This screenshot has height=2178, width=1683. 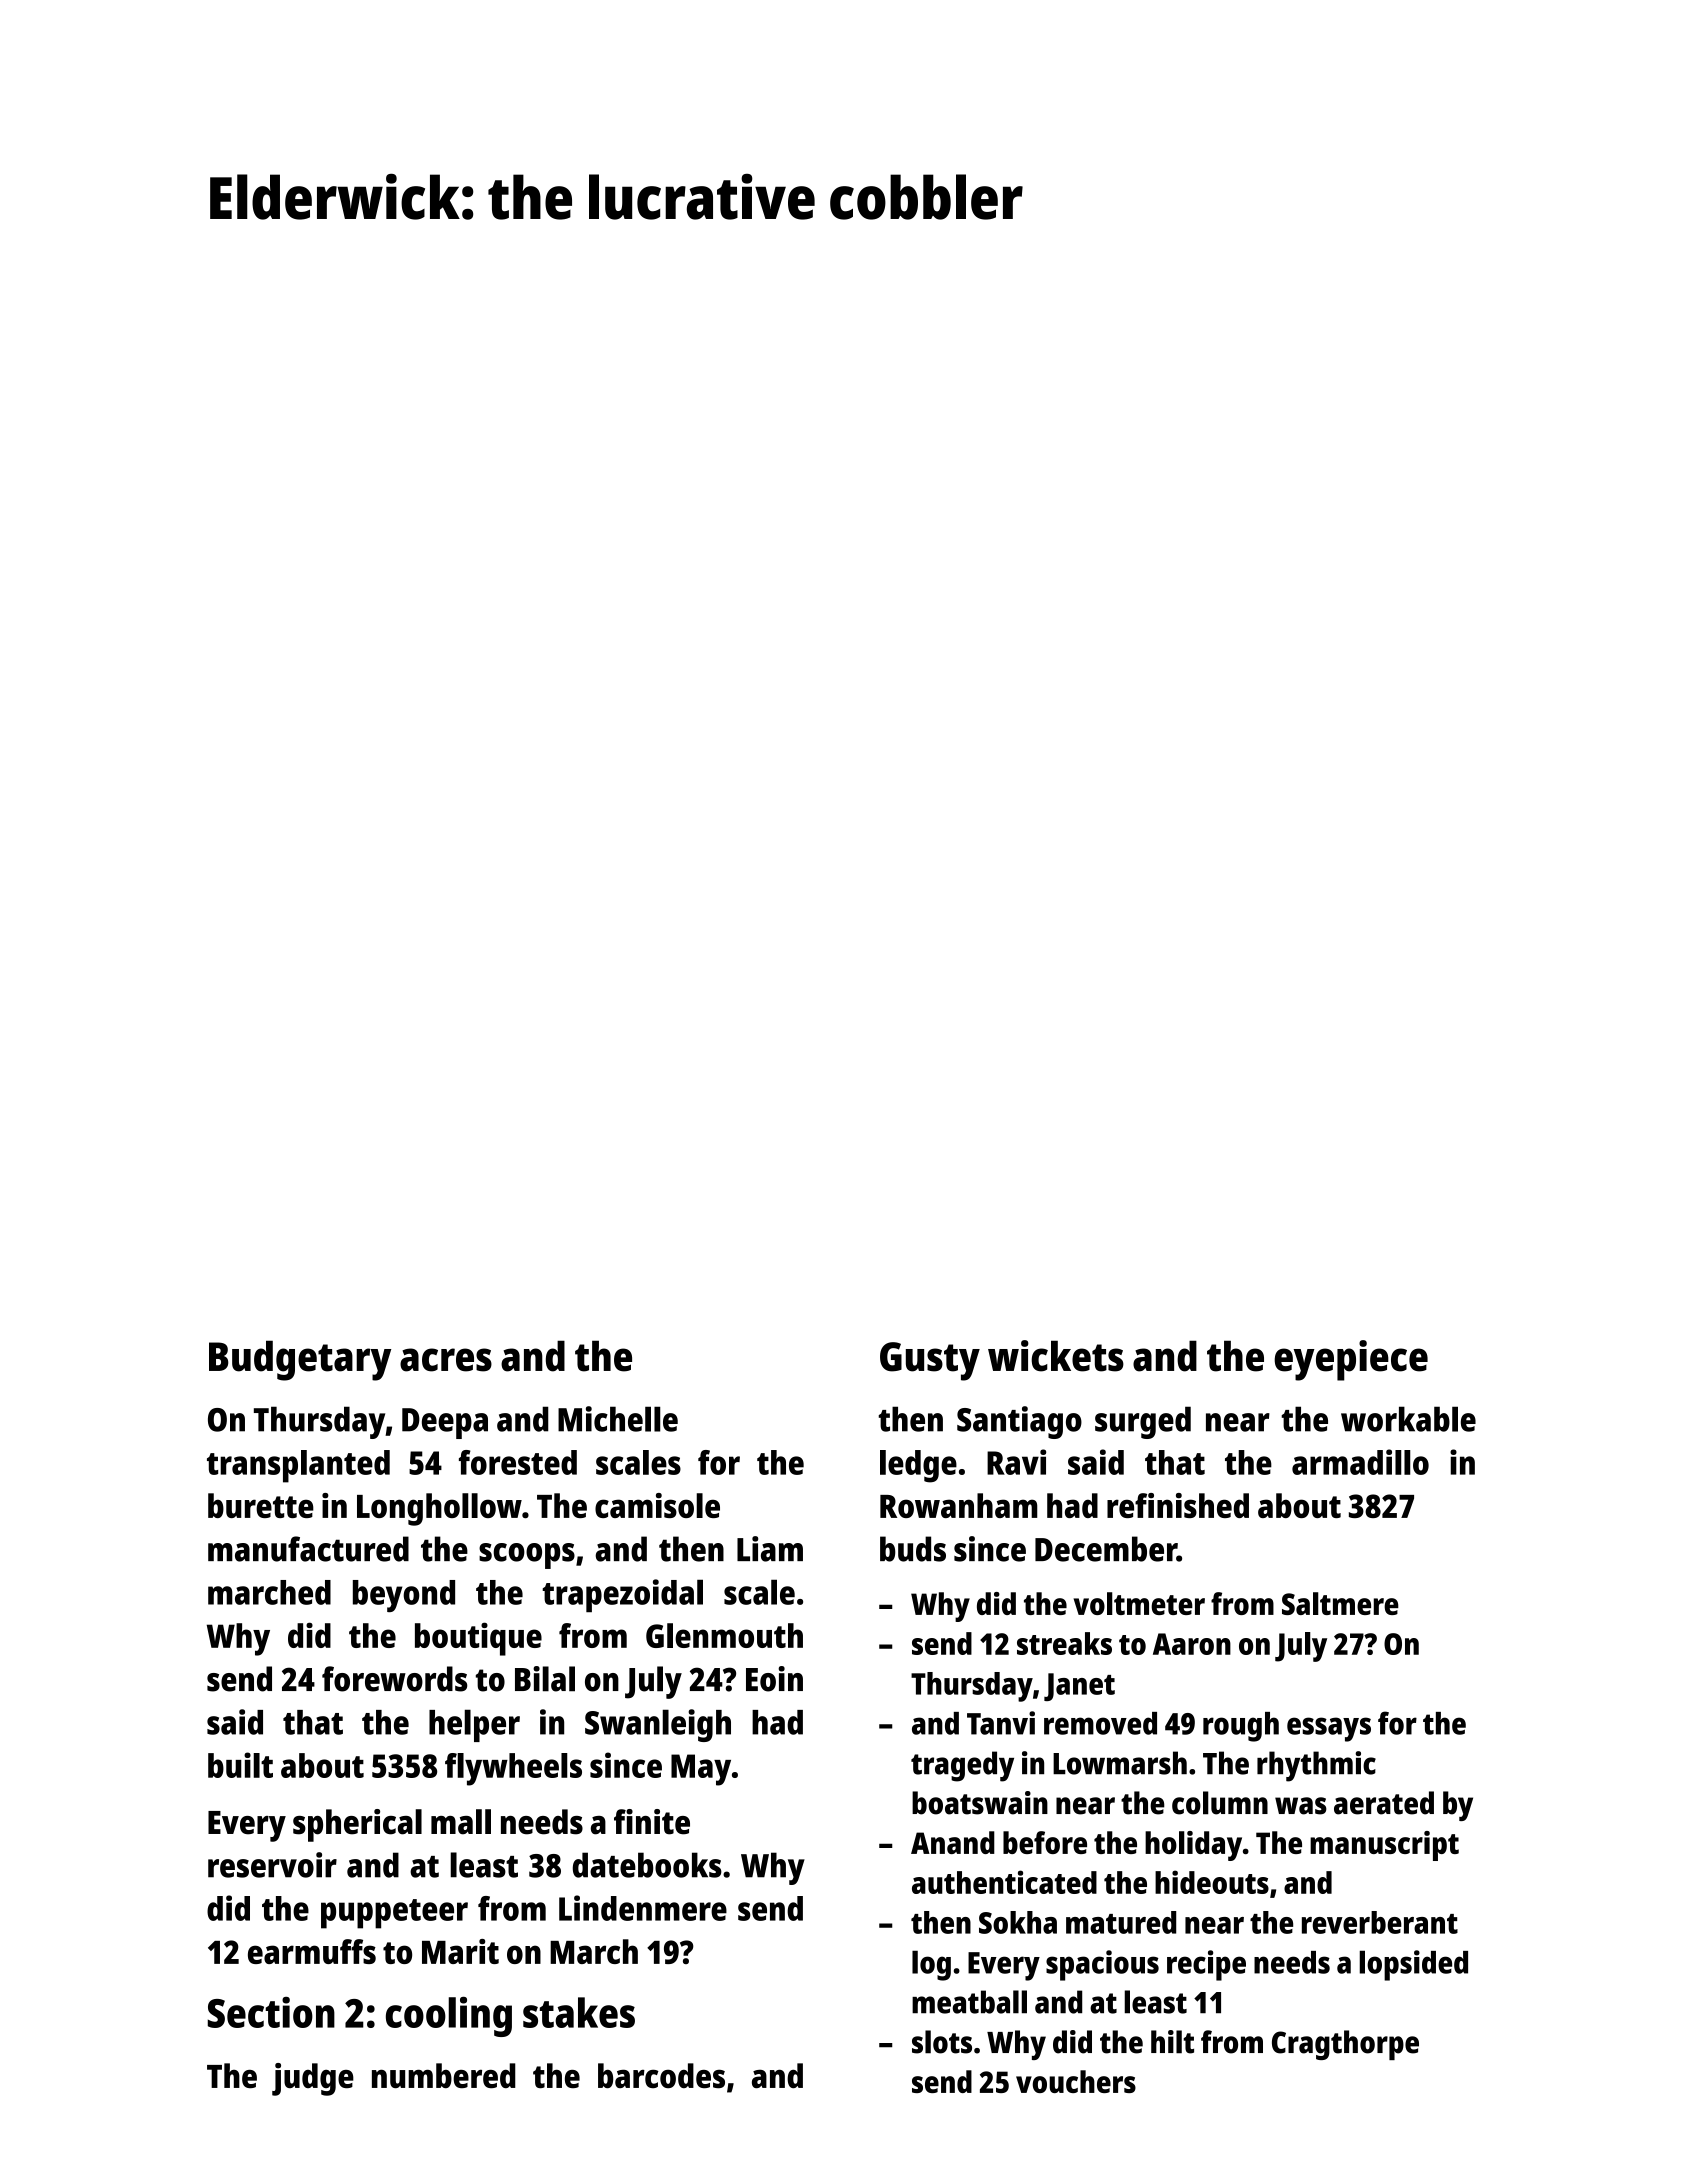 I want to click on workable, so click(x=1408, y=1419).
